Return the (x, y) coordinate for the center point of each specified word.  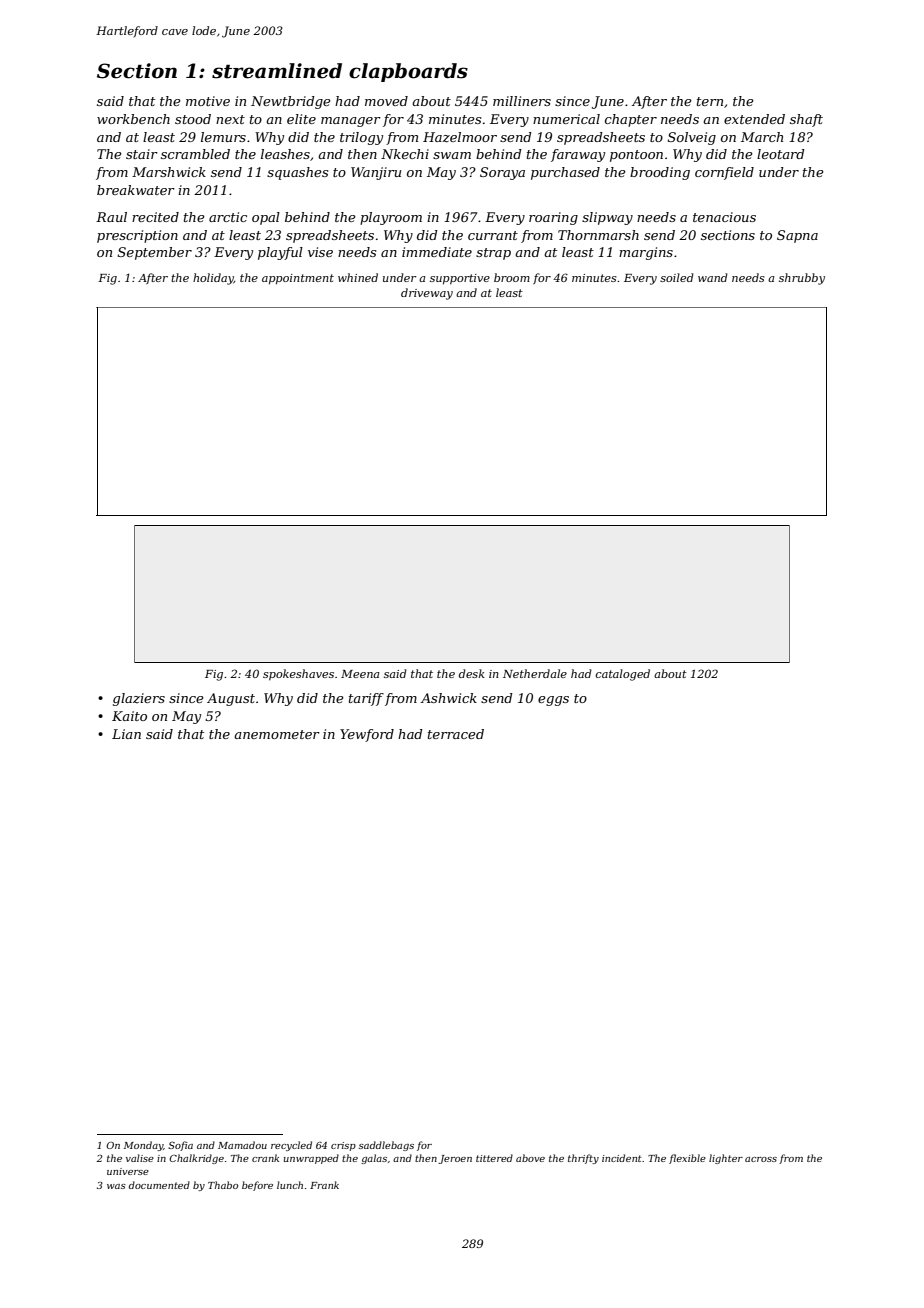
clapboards (408, 72)
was (116, 1186)
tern (710, 101)
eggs (553, 701)
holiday (213, 279)
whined (358, 277)
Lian (126, 734)
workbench (133, 119)
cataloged (622, 675)
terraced (456, 734)
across (761, 1159)
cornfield (724, 173)
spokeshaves (298, 675)
